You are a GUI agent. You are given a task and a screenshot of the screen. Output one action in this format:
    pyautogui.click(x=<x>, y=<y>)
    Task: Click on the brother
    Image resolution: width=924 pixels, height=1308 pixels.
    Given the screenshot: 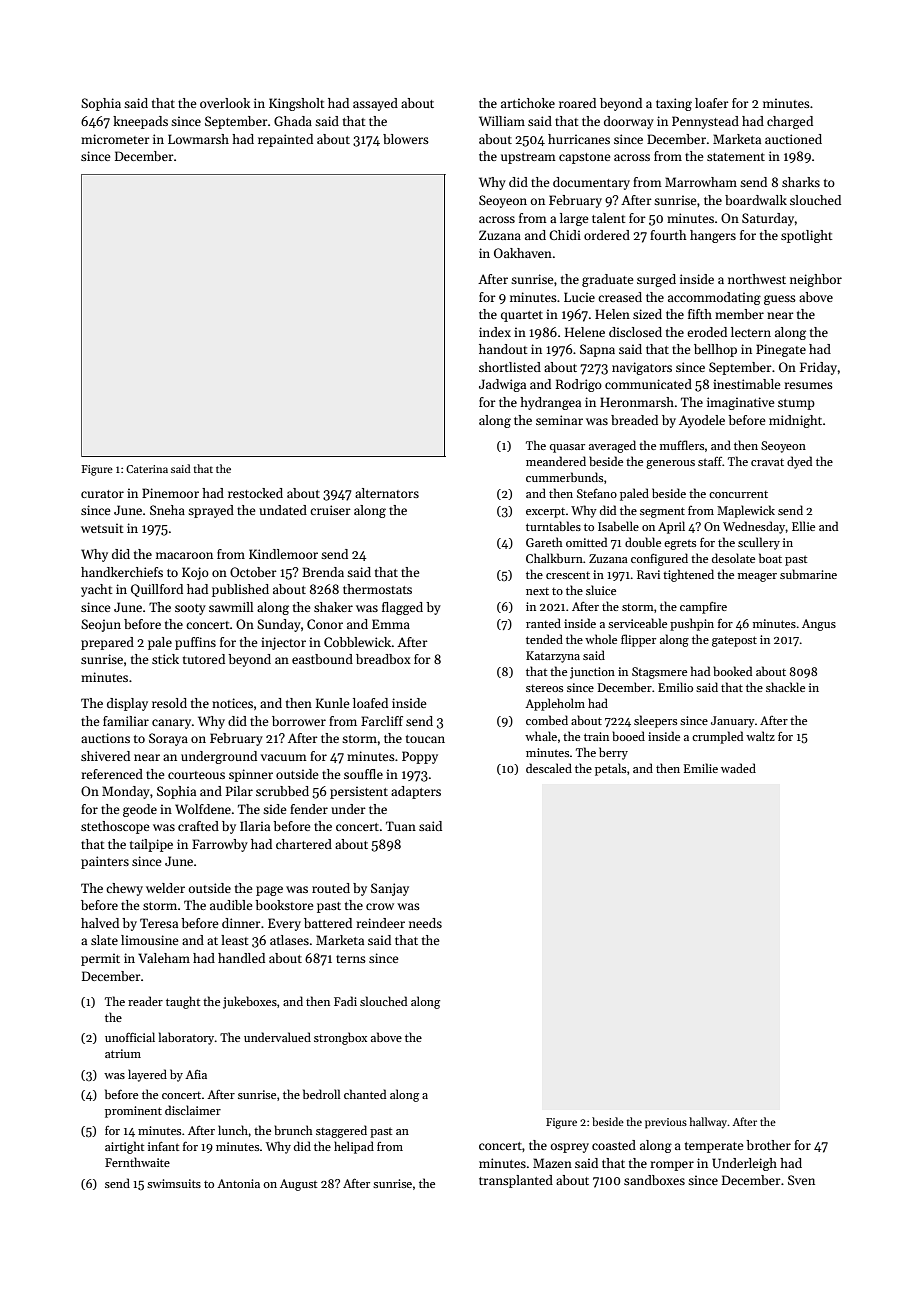 What is the action you would take?
    pyautogui.click(x=768, y=1145)
